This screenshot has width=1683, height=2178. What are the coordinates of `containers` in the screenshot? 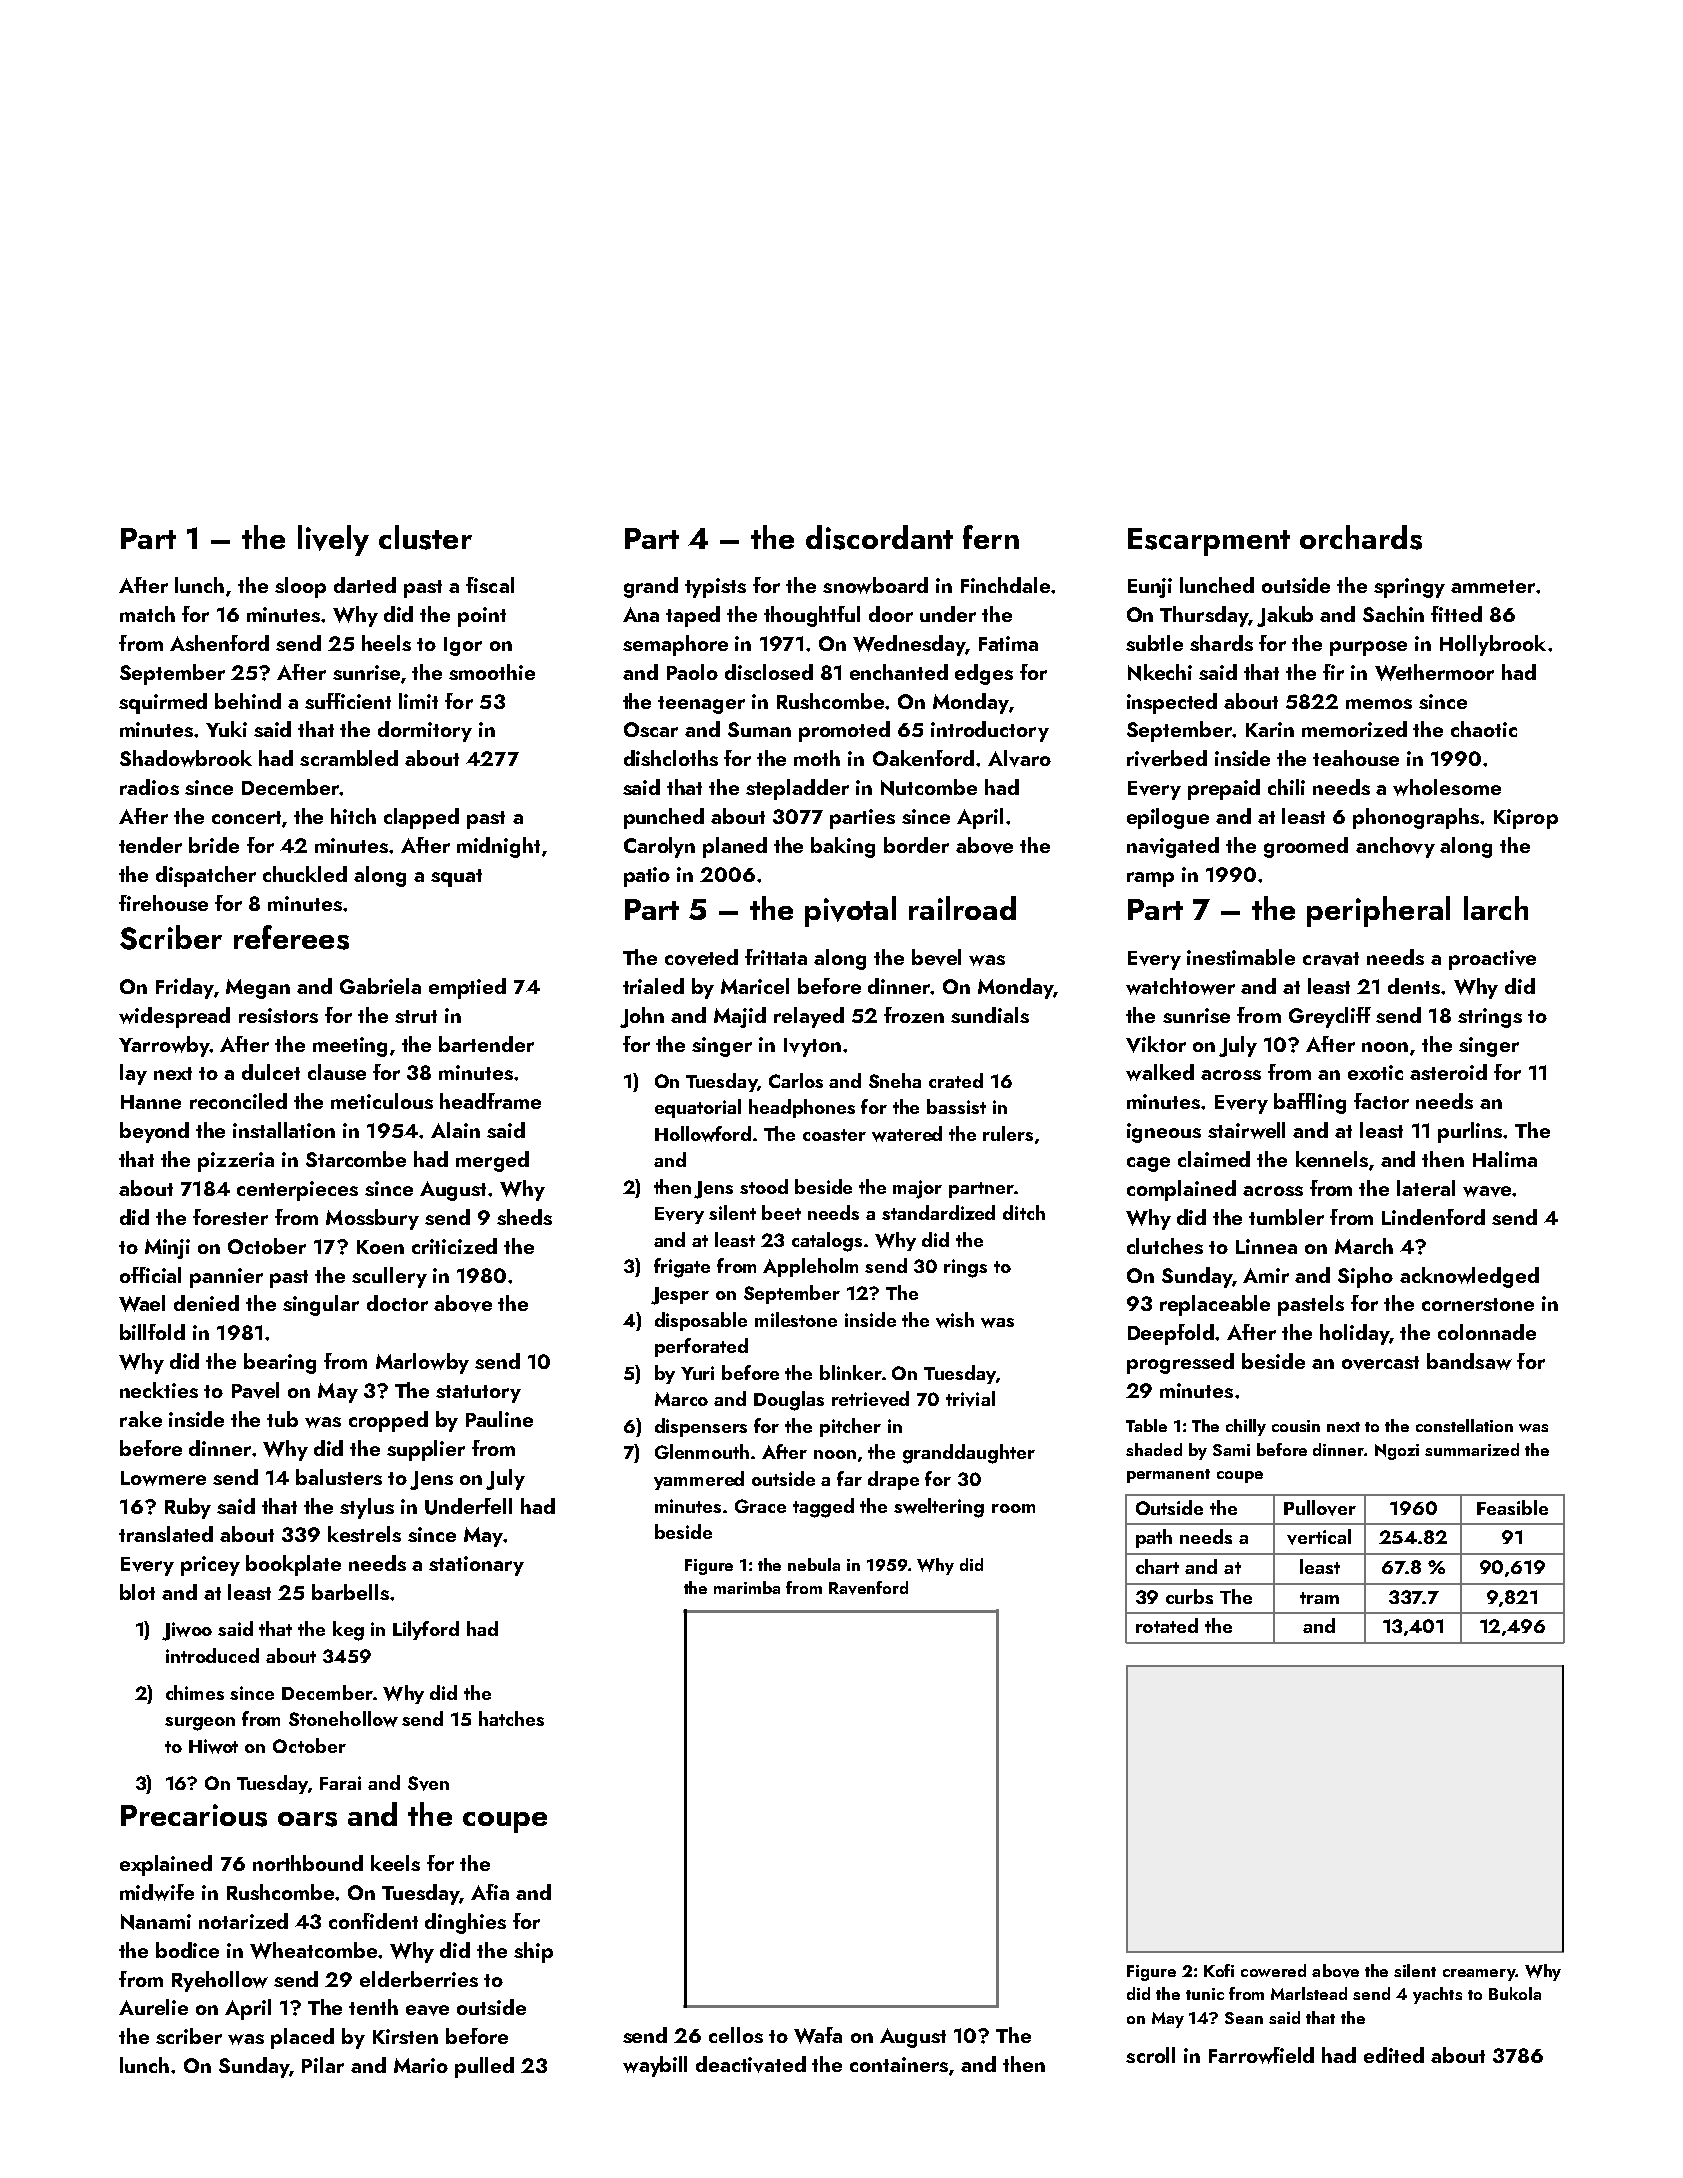 It's located at (899, 2064).
